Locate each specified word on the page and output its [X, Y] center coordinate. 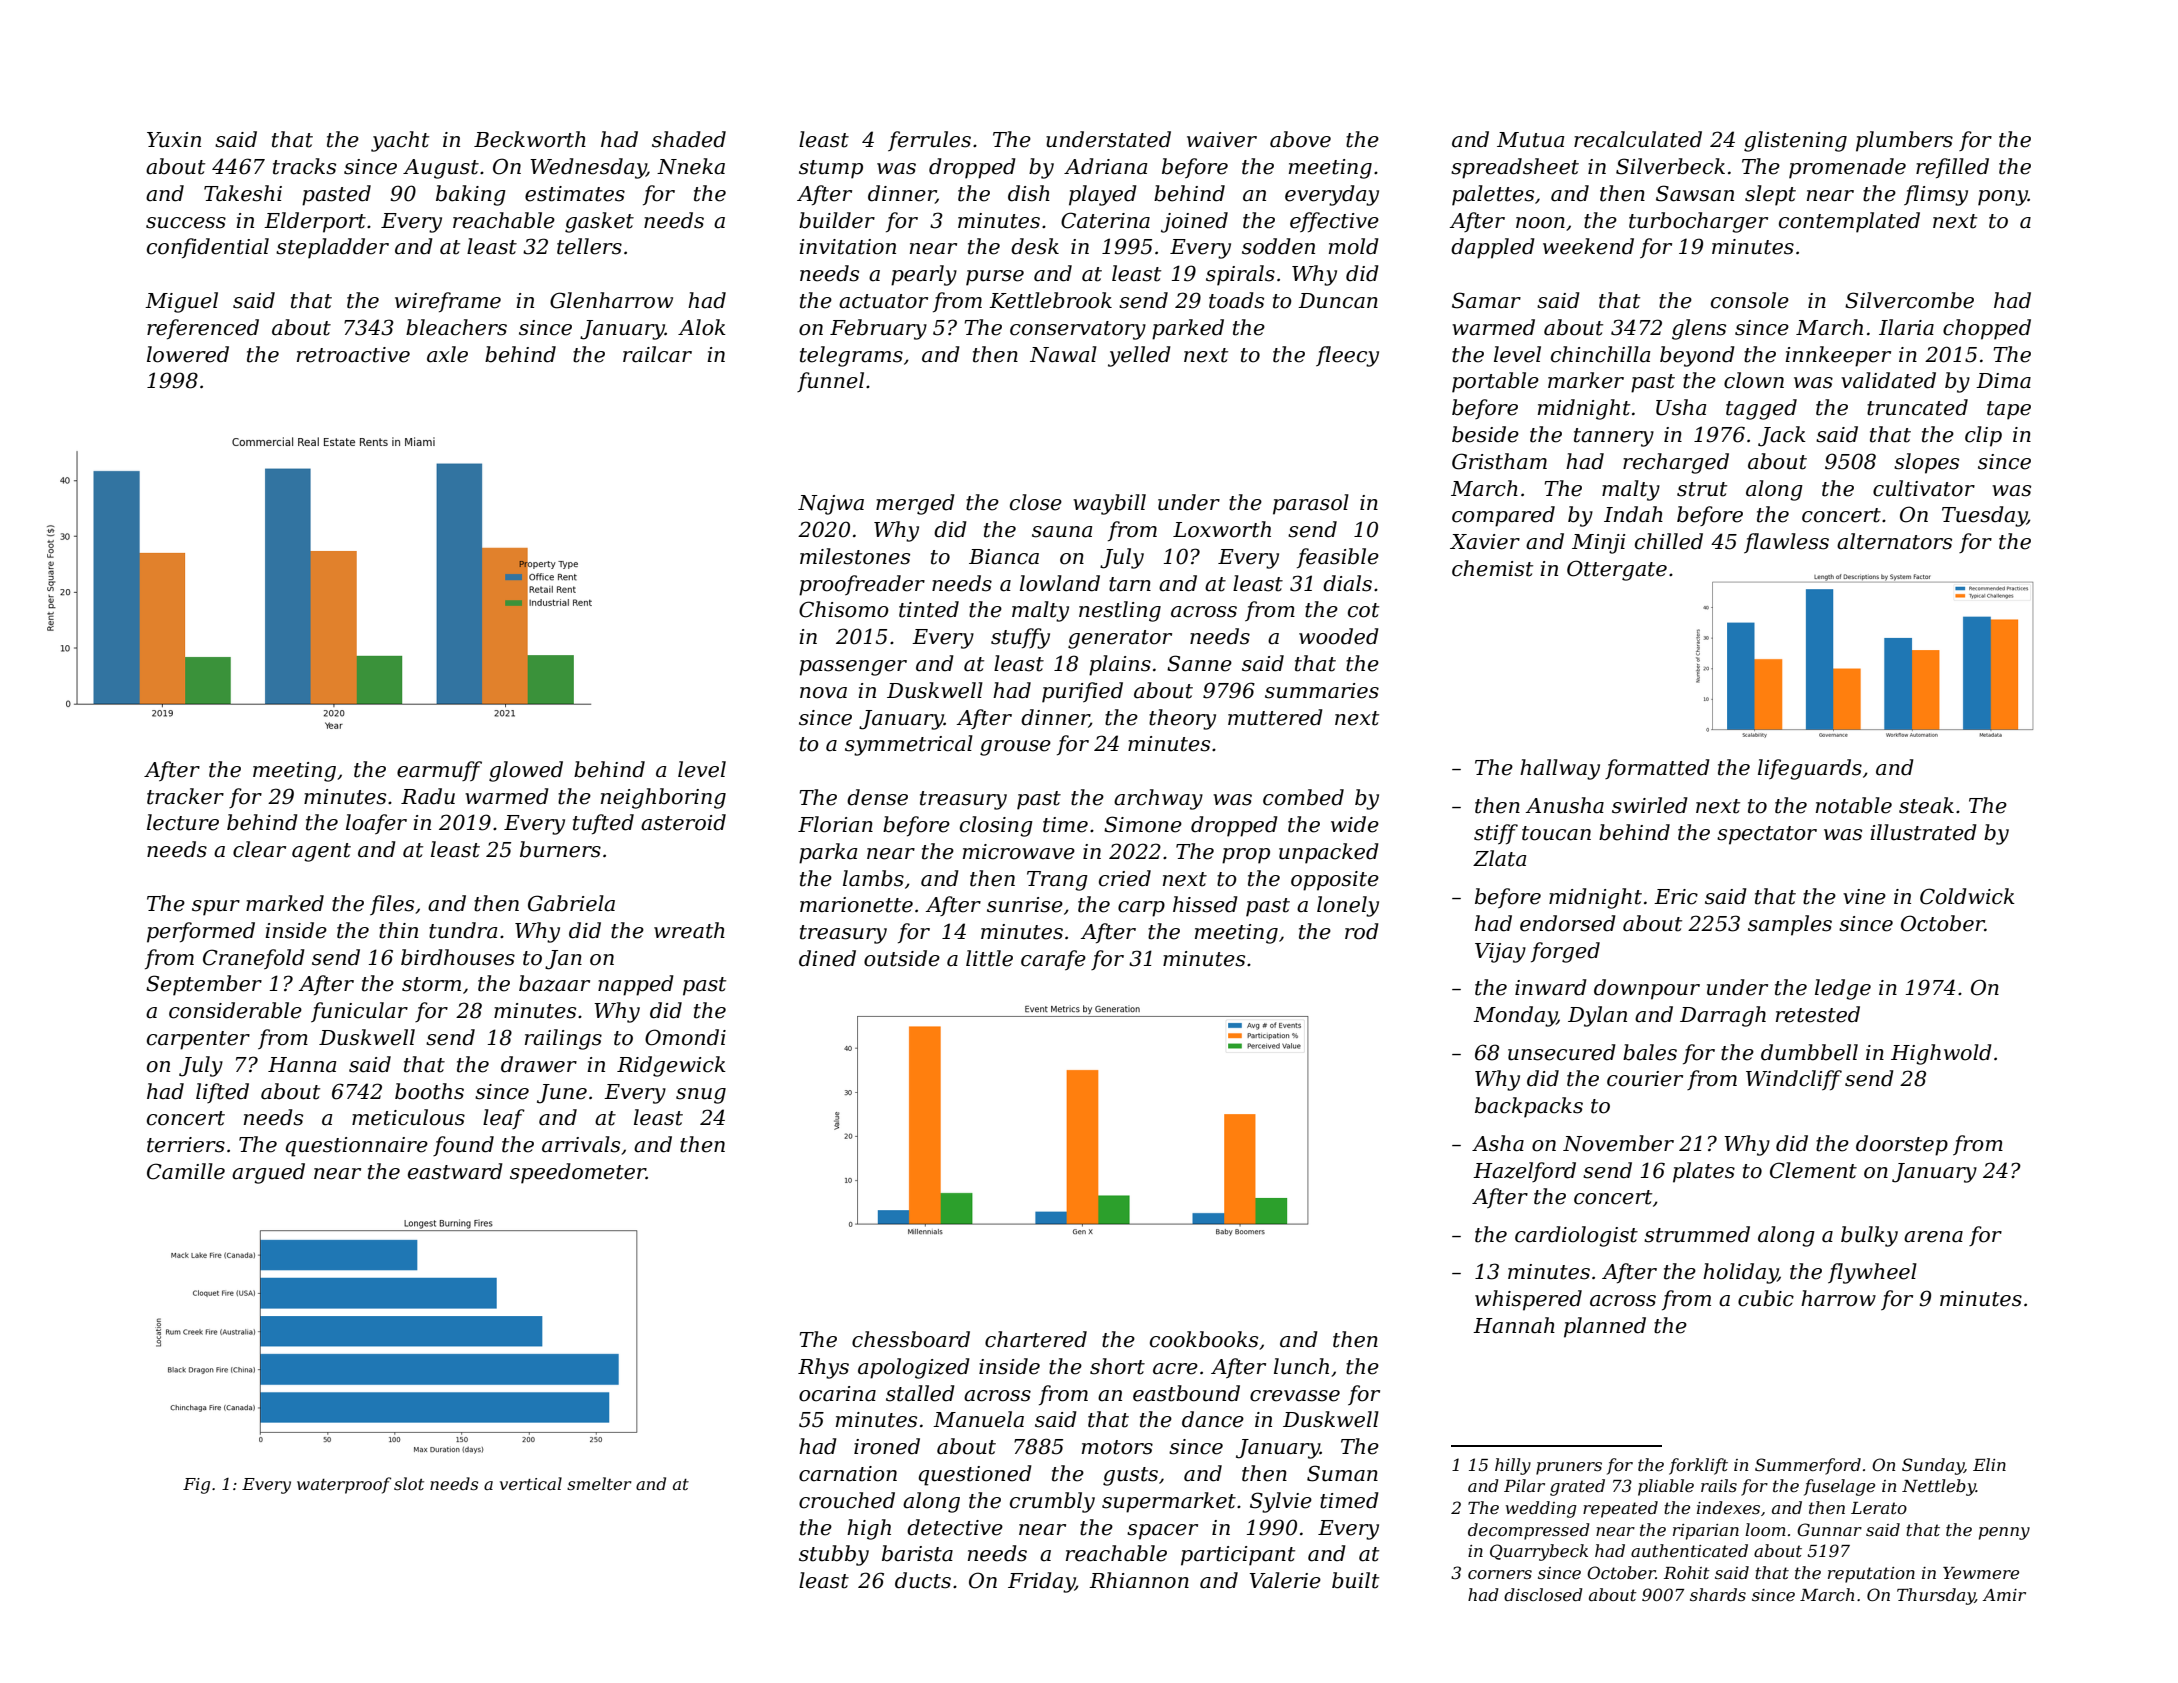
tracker [185, 796]
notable [1854, 805]
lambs [873, 878]
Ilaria [1906, 327]
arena [1933, 1237]
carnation [848, 1474]
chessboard [911, 1339]
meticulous [408, 1117]
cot [1363, 610]
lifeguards [1810, 769]
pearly [924, 275]
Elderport [315, 222]
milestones [855, 556]
